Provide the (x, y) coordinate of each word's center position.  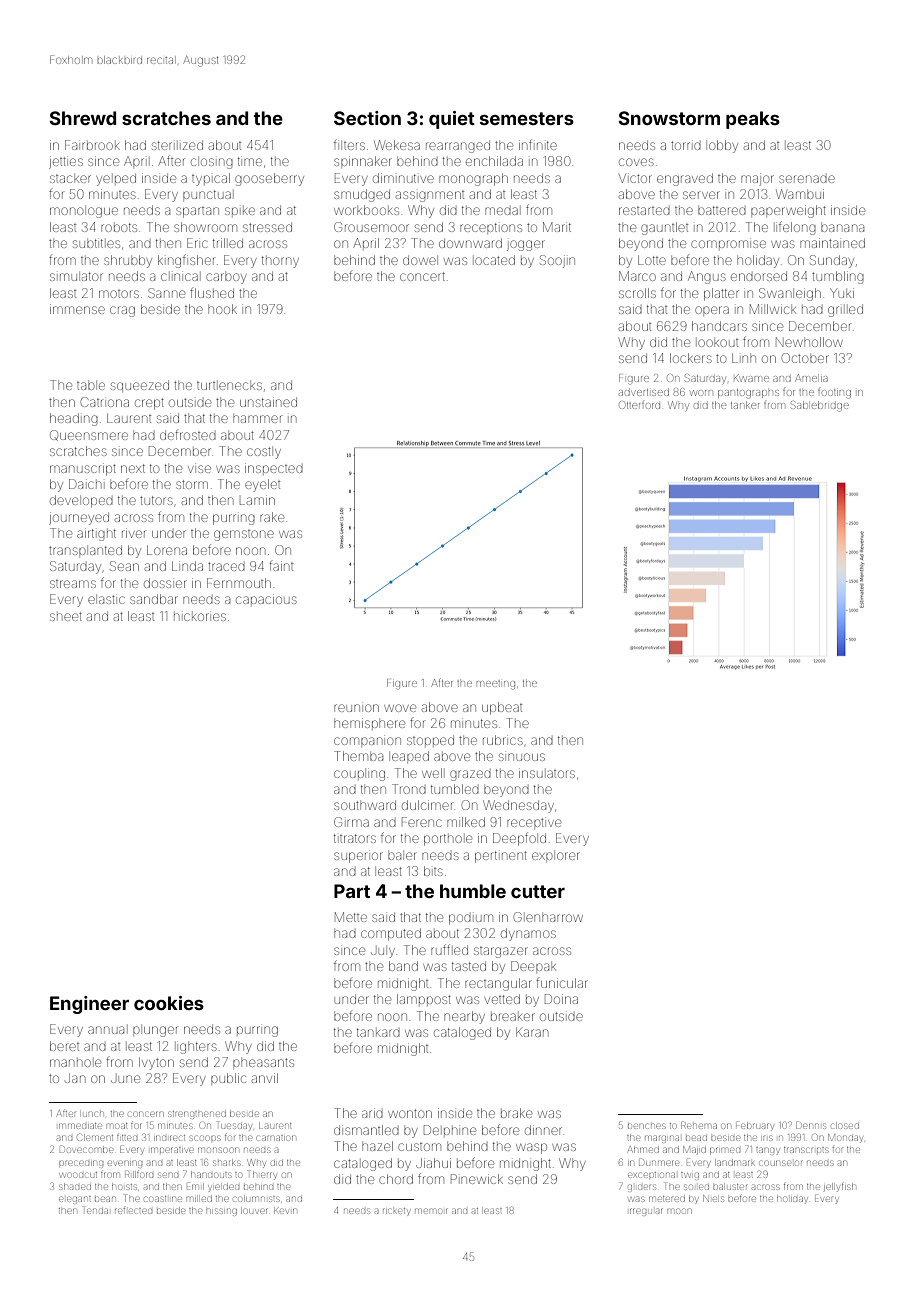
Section (367, 118)
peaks (753, 120)
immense (77, 309)
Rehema (699, 1126)
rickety (396, 1212)
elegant (75, 1200)
